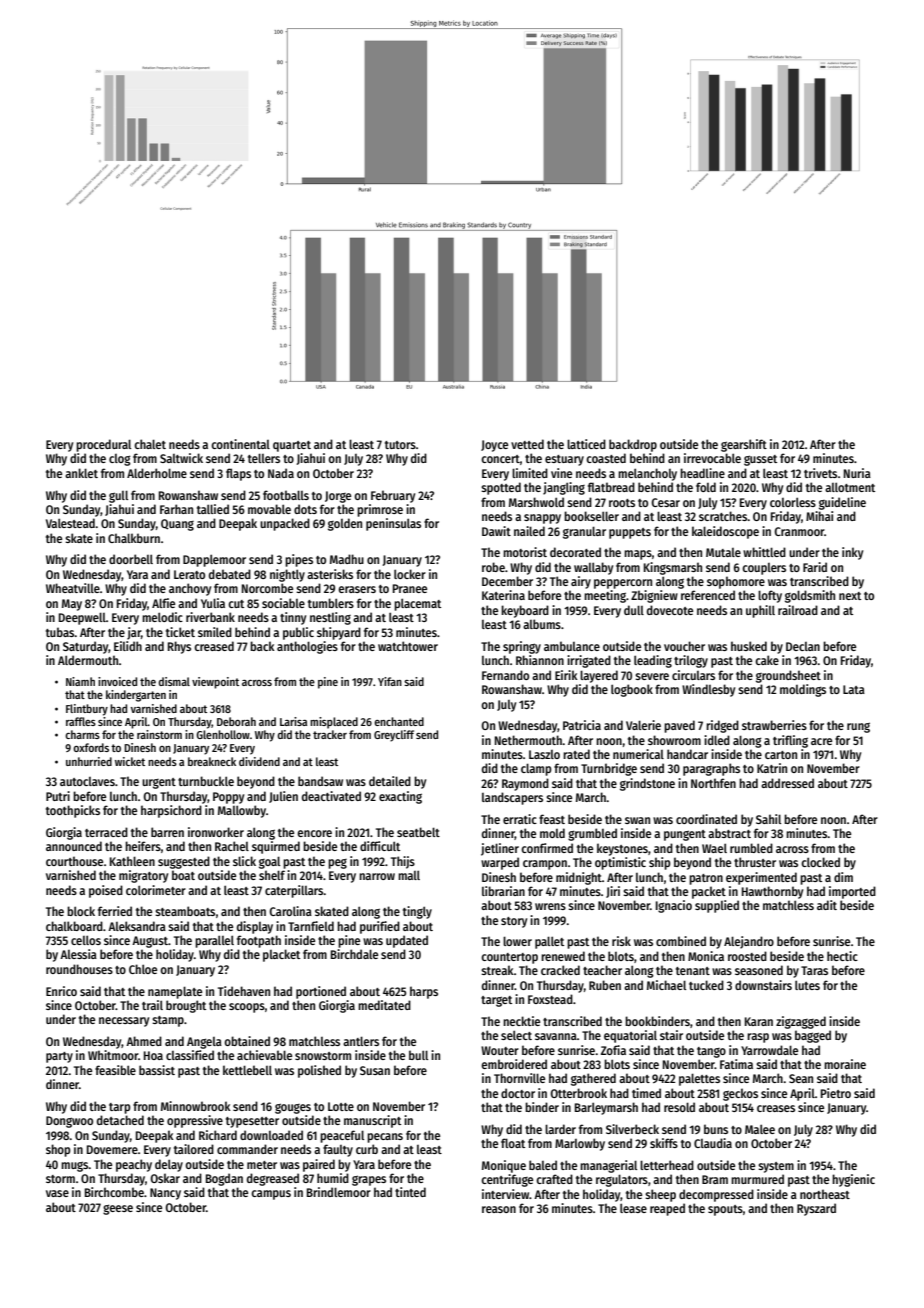  What do you see at coordinates (711, 1052) in the screenshot?
I see `tango` at bounding box center [711, 1052].
